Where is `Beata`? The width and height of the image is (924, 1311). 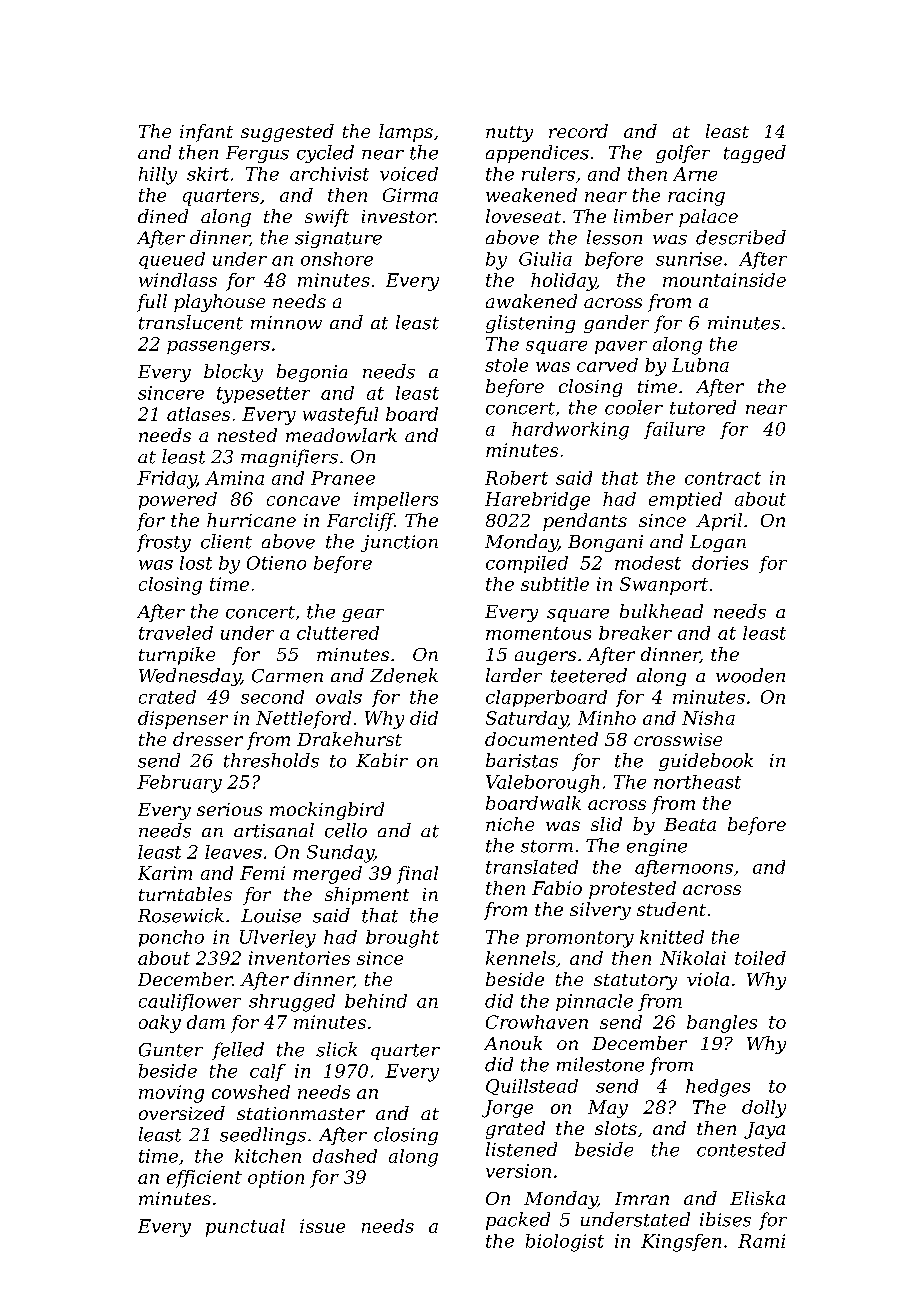
Beata is located at coordinates (690, 824).
